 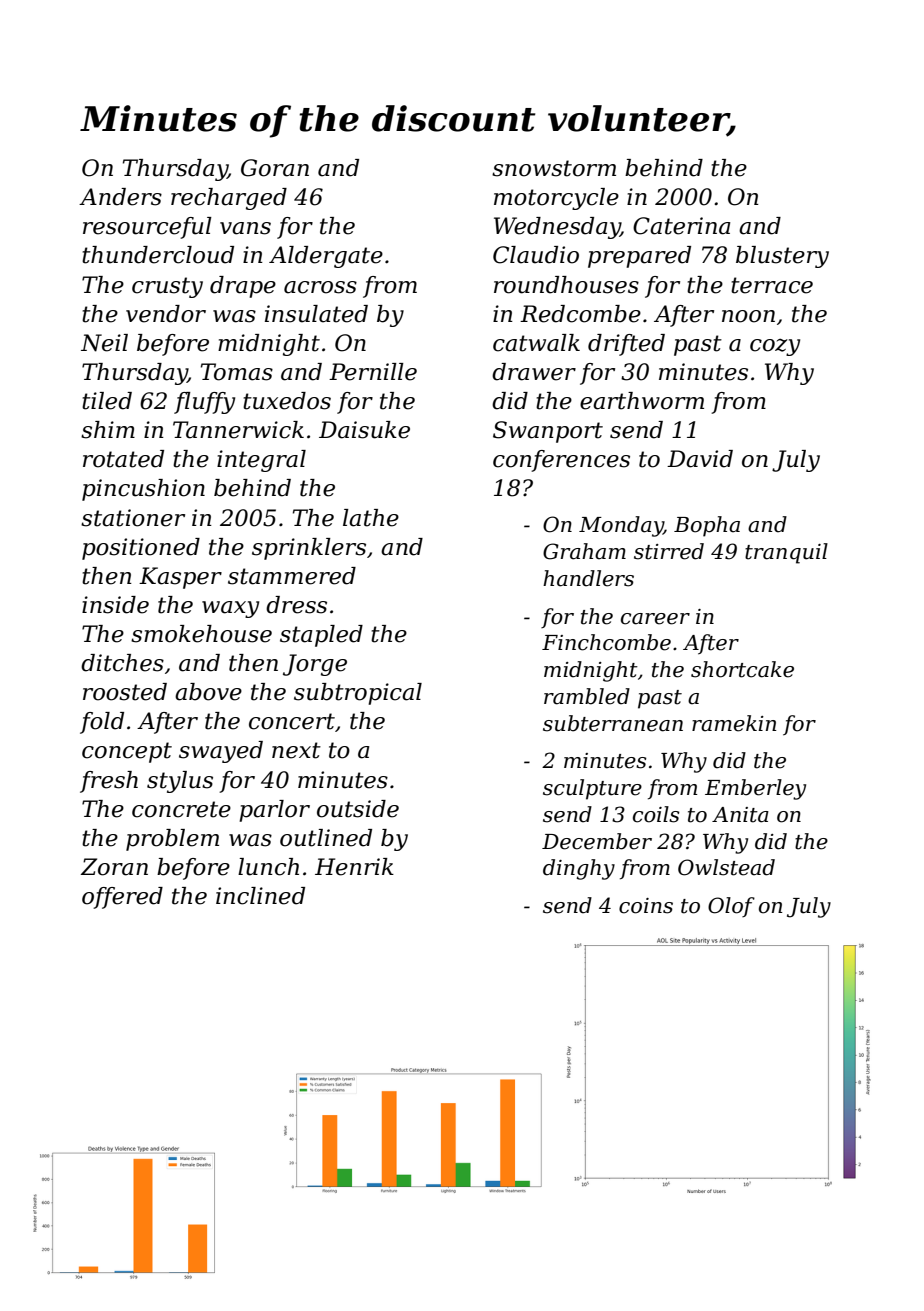 What do you see at coordinates (120, 197) in the screenshot?
I see `Anders` at bounding box center [120, 197].
